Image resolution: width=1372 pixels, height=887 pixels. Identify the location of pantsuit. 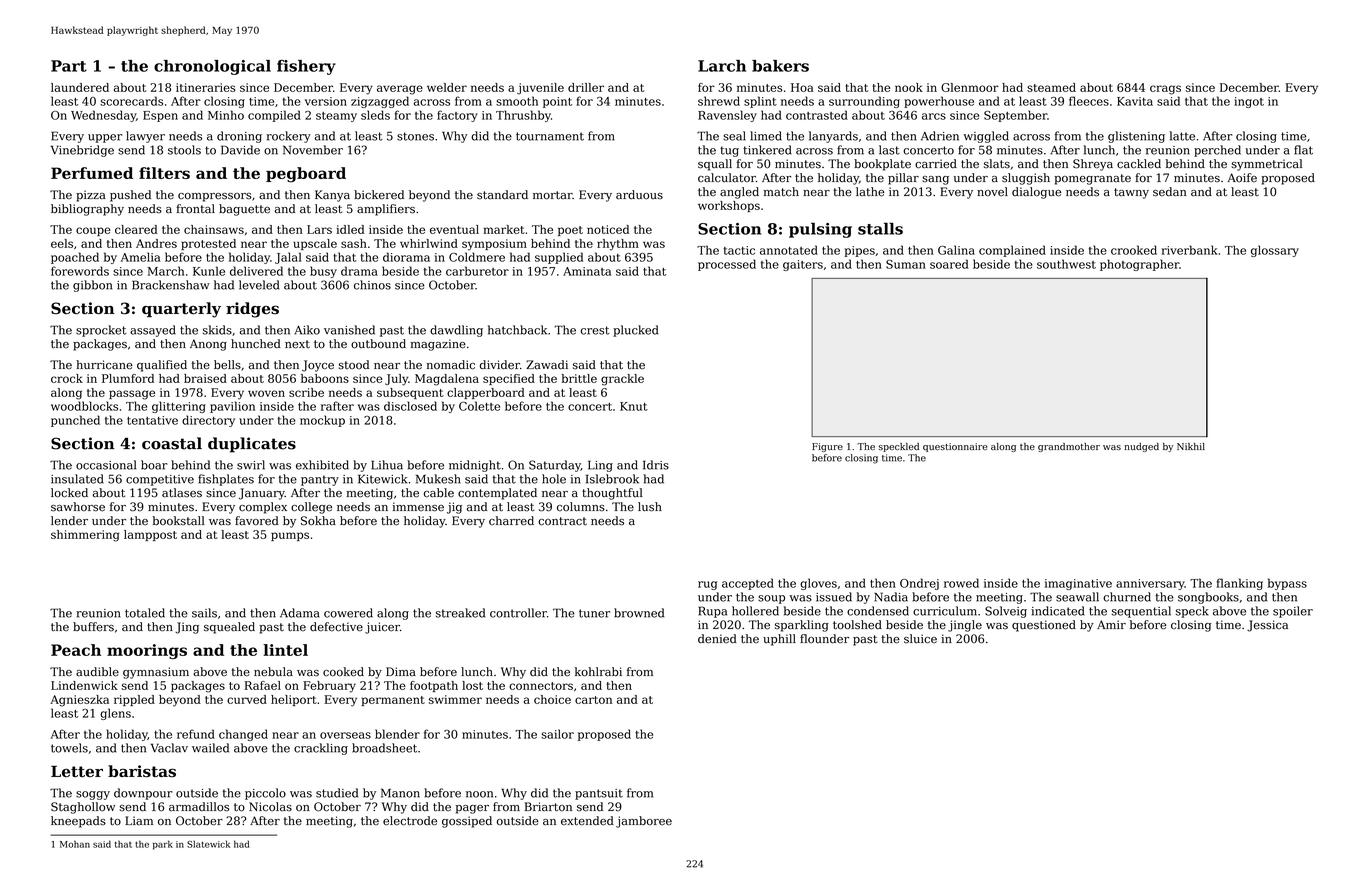
(599, 794).
